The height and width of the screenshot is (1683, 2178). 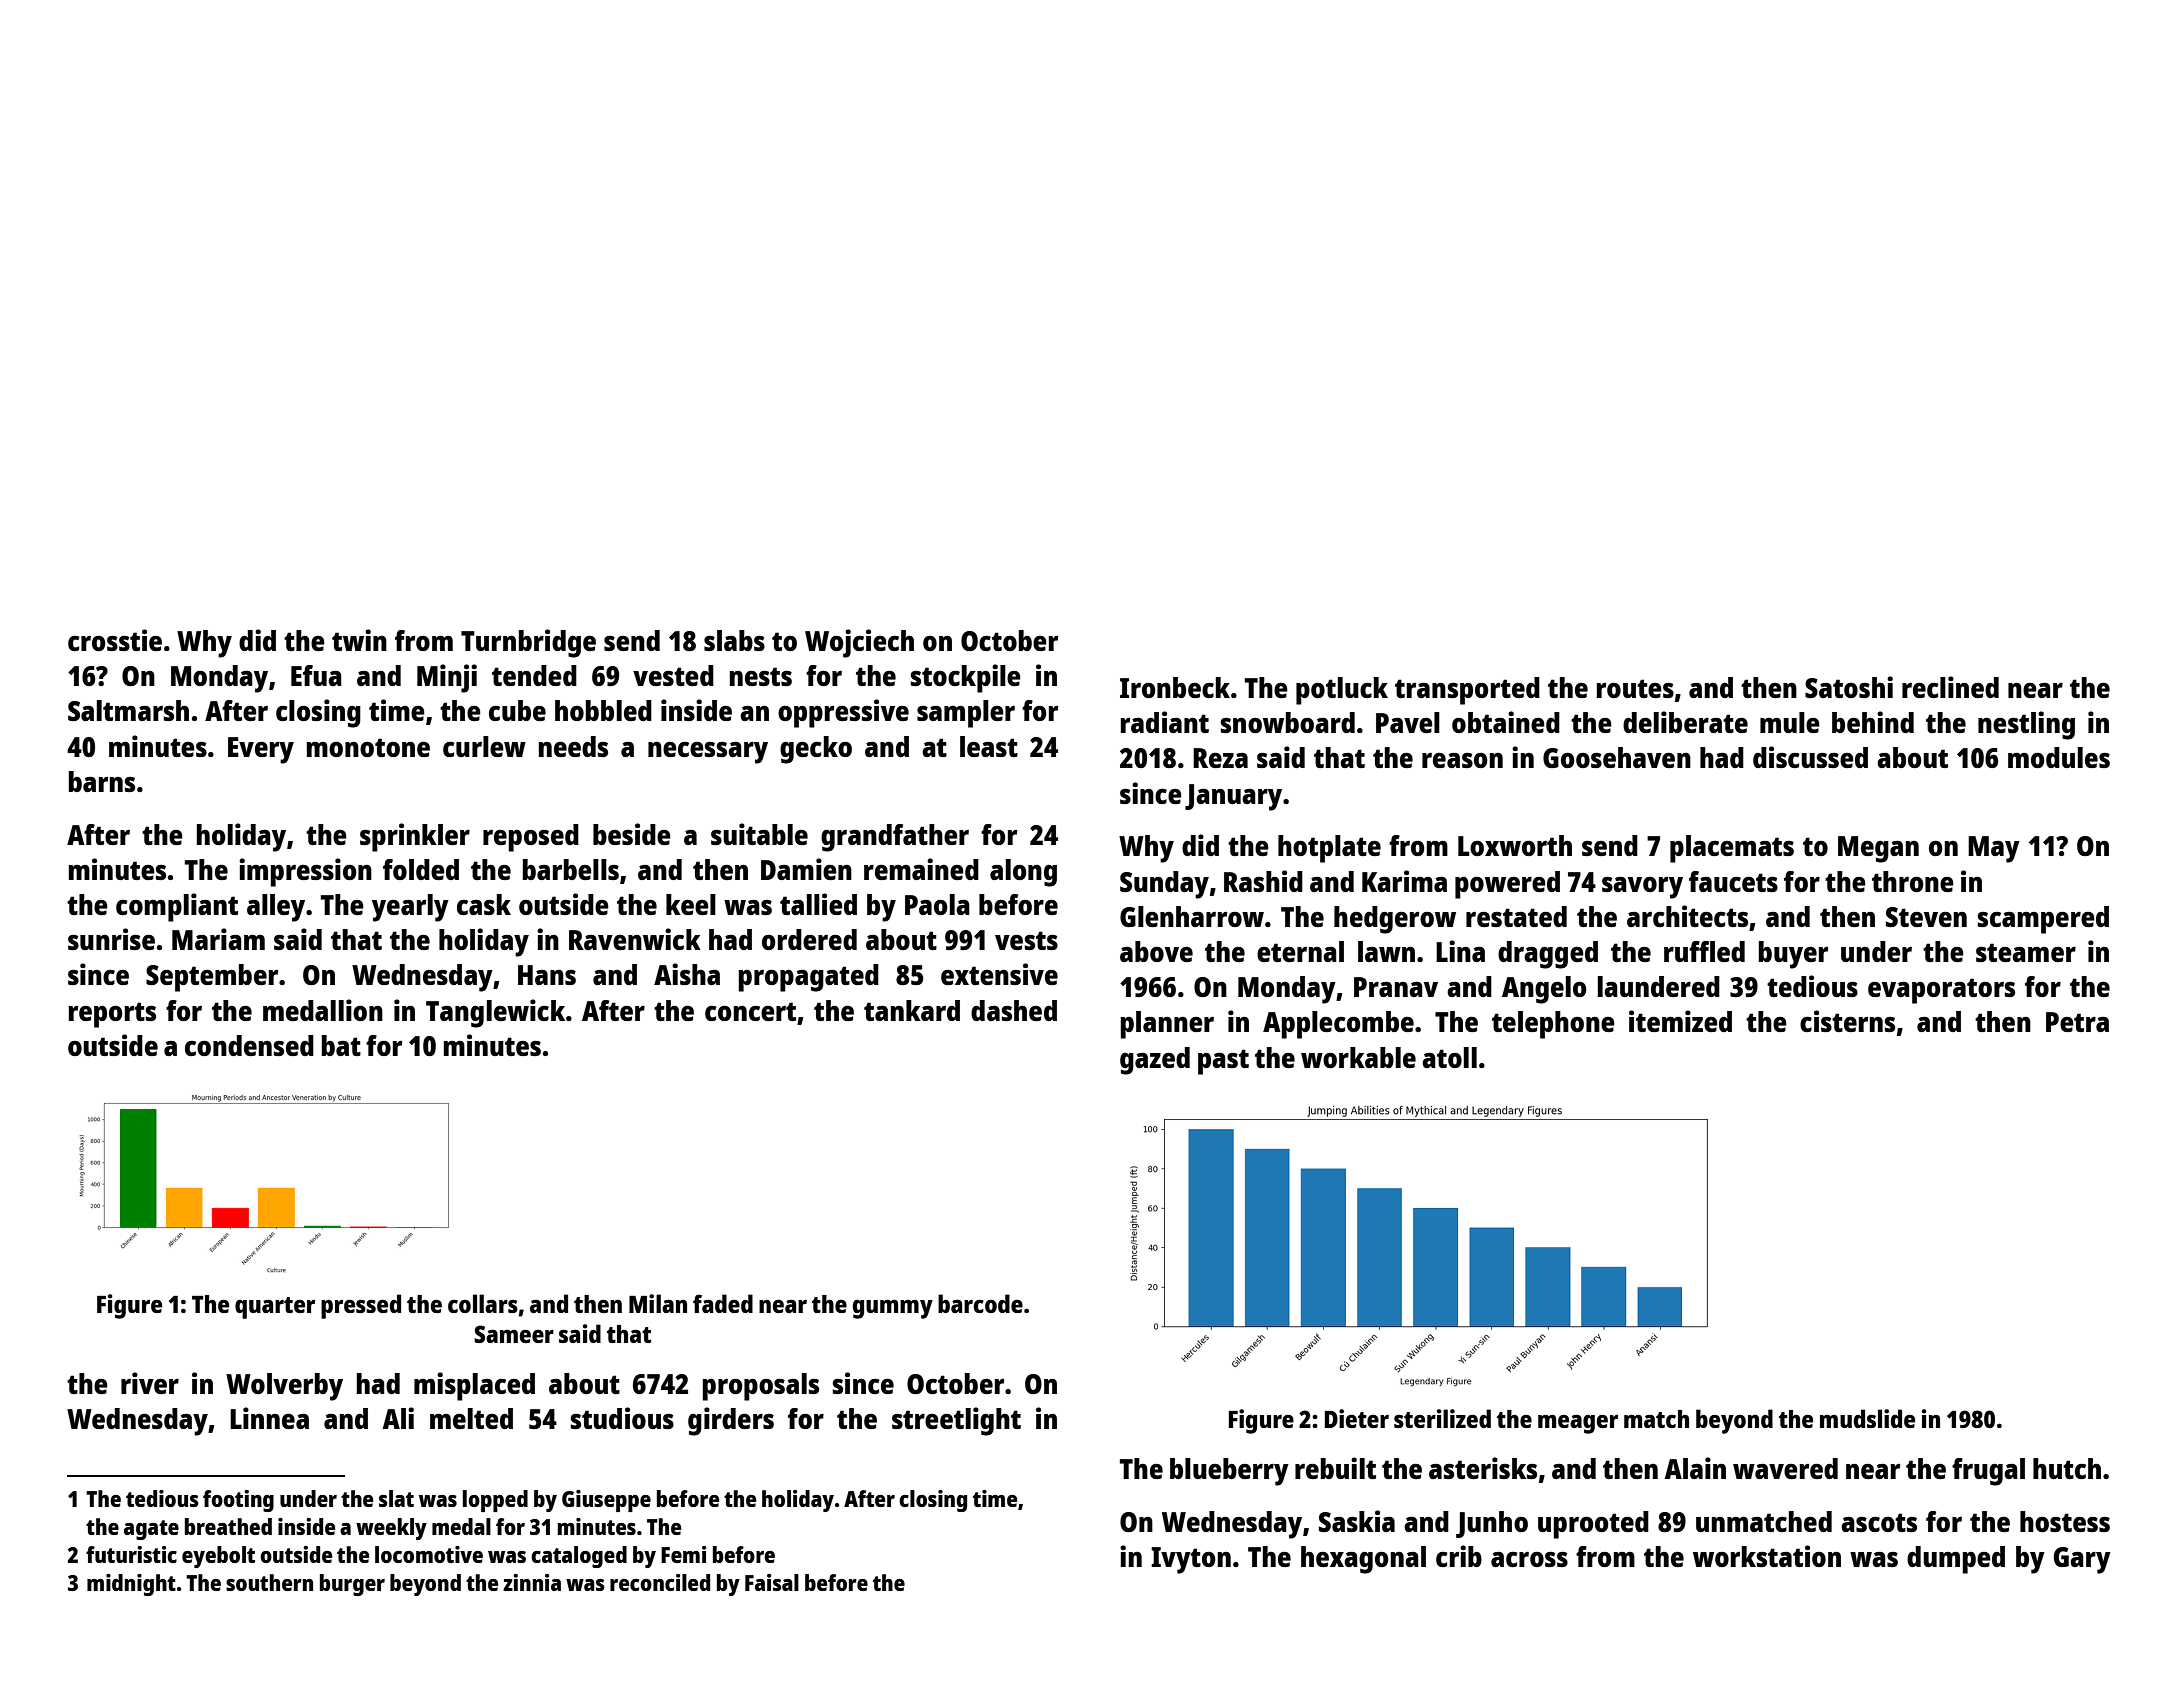 I want to click on midnight, so click(x=131, y=1585).
